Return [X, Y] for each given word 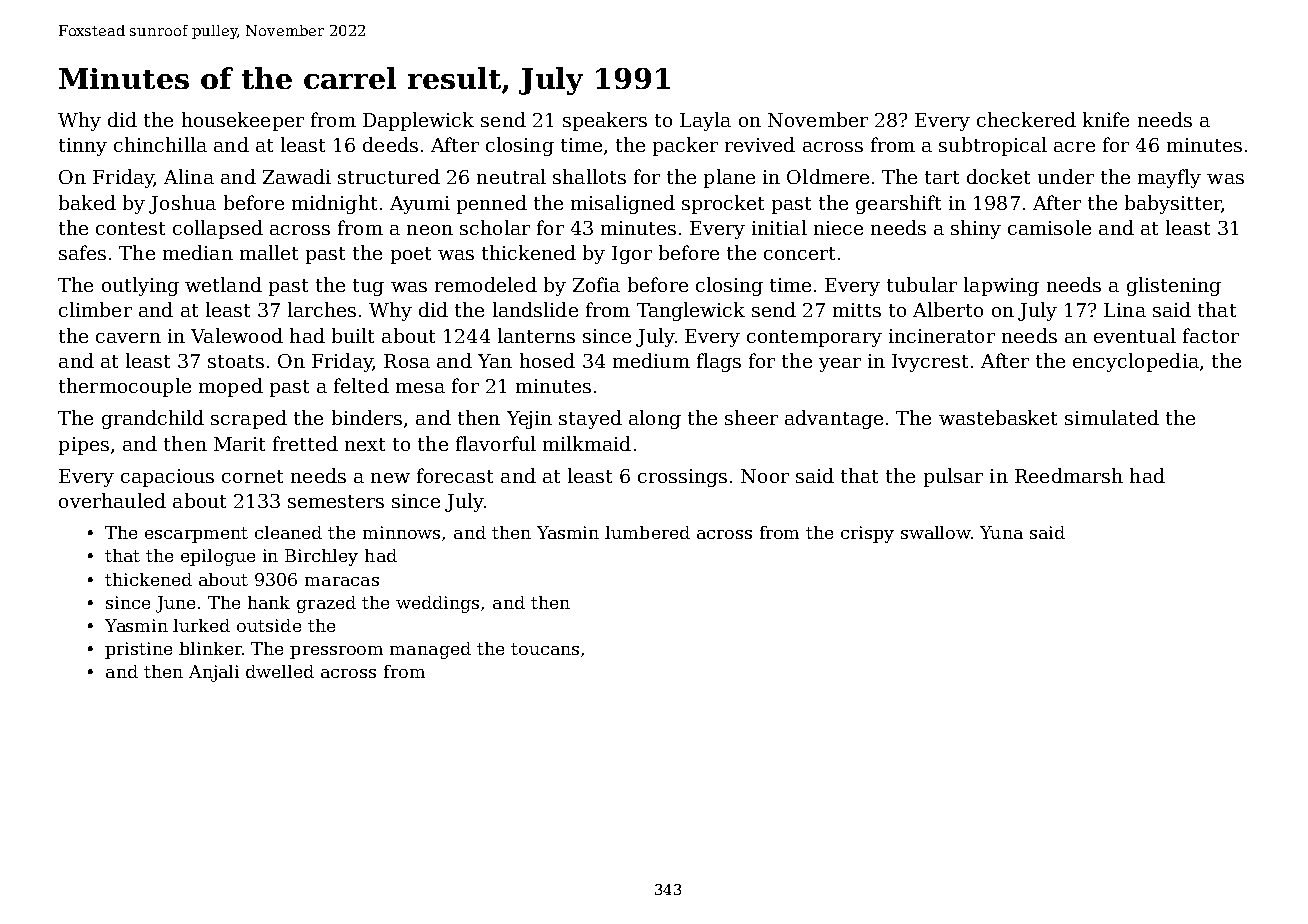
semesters [336, 501]
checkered [1026, 119]
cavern [128, 338]
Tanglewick [691, 311]
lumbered [647, 532]
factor [1211, 335]
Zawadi [297, 176]
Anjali [214, 673]
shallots [589, 176]
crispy [867, 534]
